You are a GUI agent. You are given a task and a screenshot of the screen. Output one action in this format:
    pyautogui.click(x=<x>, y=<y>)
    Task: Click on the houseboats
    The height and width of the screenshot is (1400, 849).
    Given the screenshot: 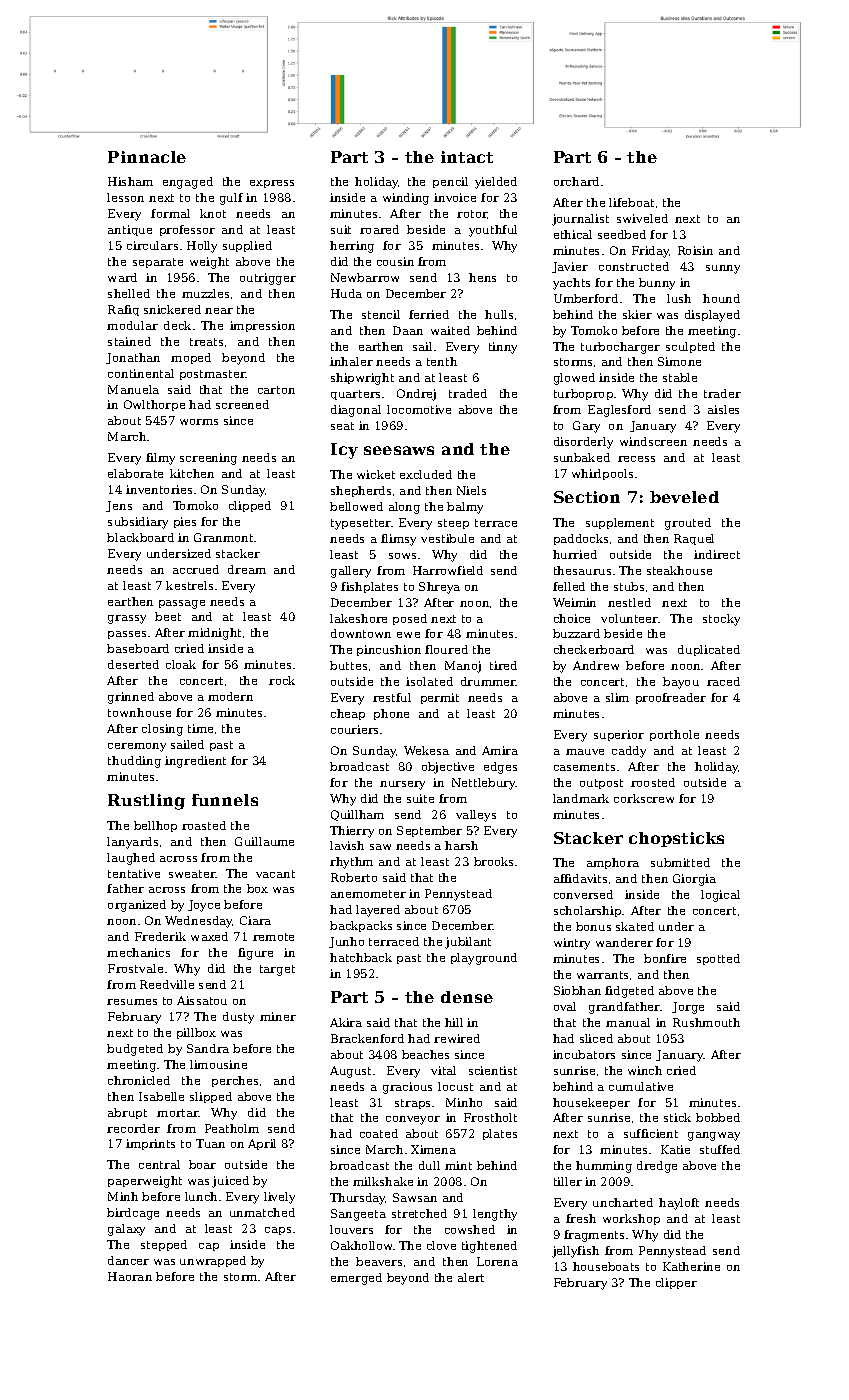 What is the action you would take?
    pyautogui.click(x=606, y=1266)
